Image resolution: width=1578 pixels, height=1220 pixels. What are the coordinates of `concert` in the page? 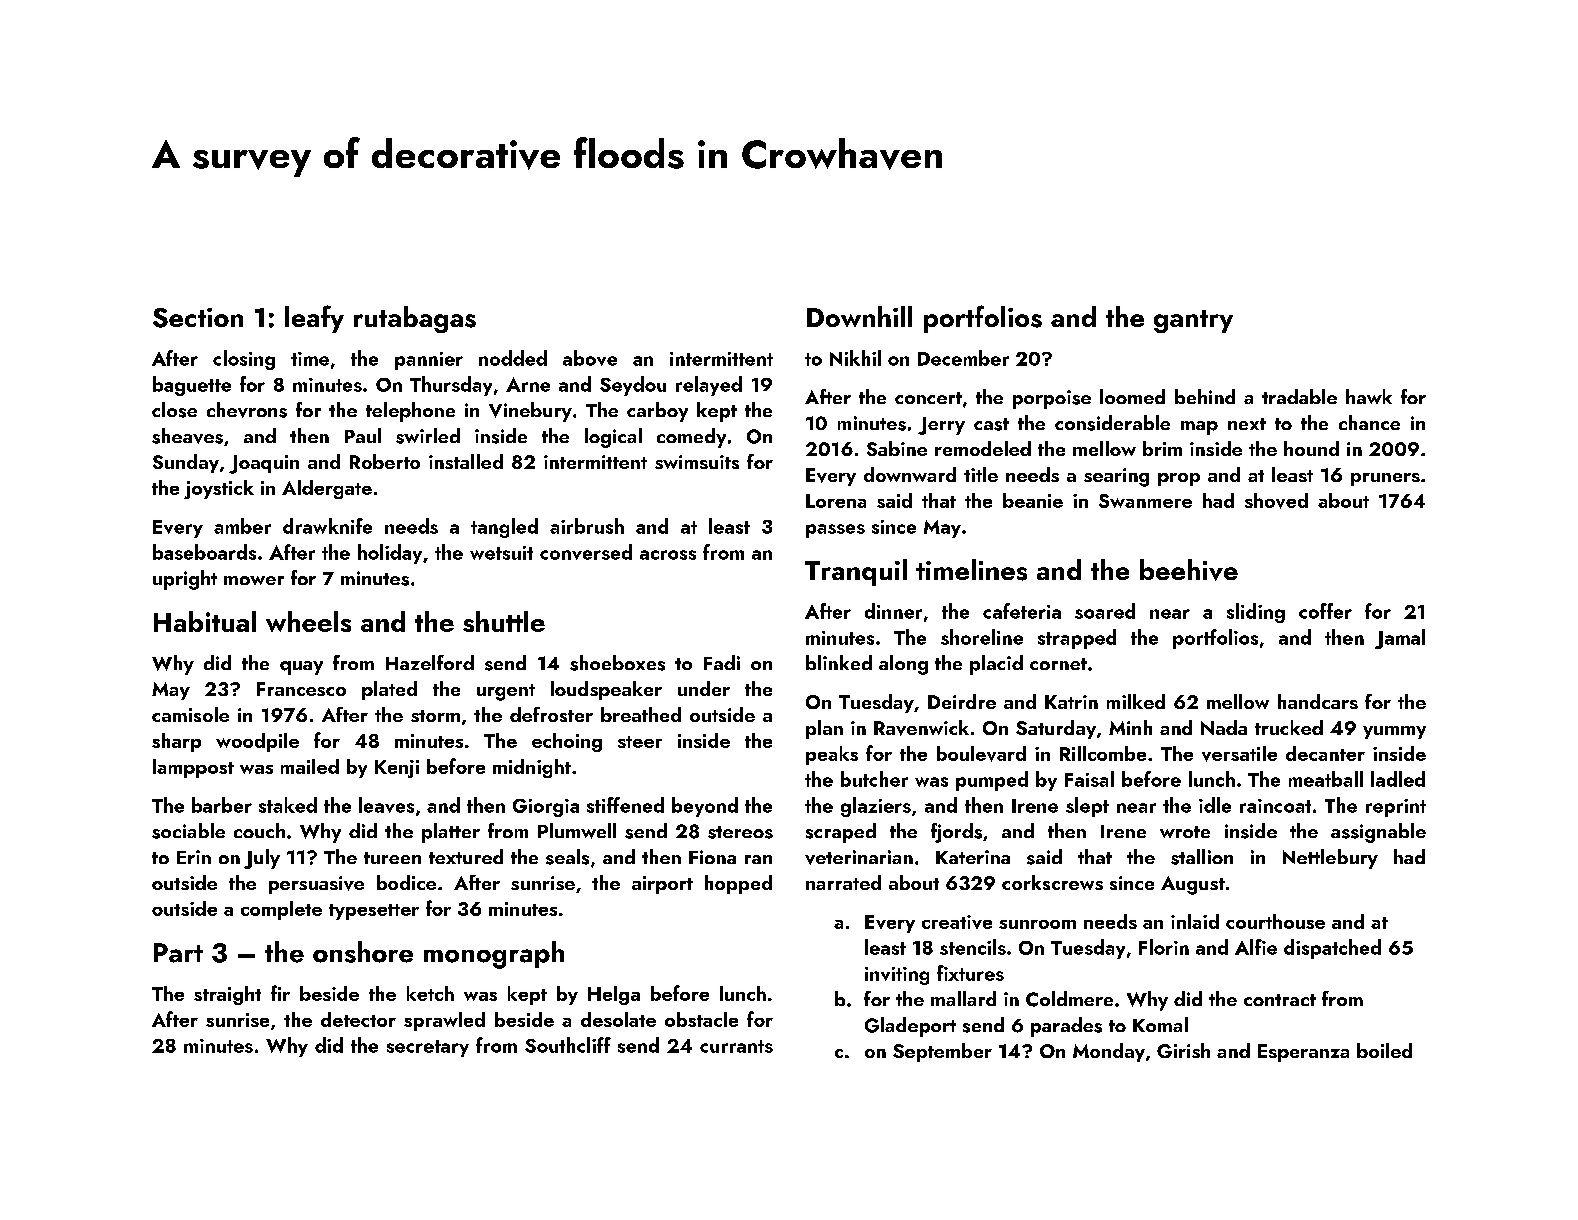 It's located at (928, 398).
